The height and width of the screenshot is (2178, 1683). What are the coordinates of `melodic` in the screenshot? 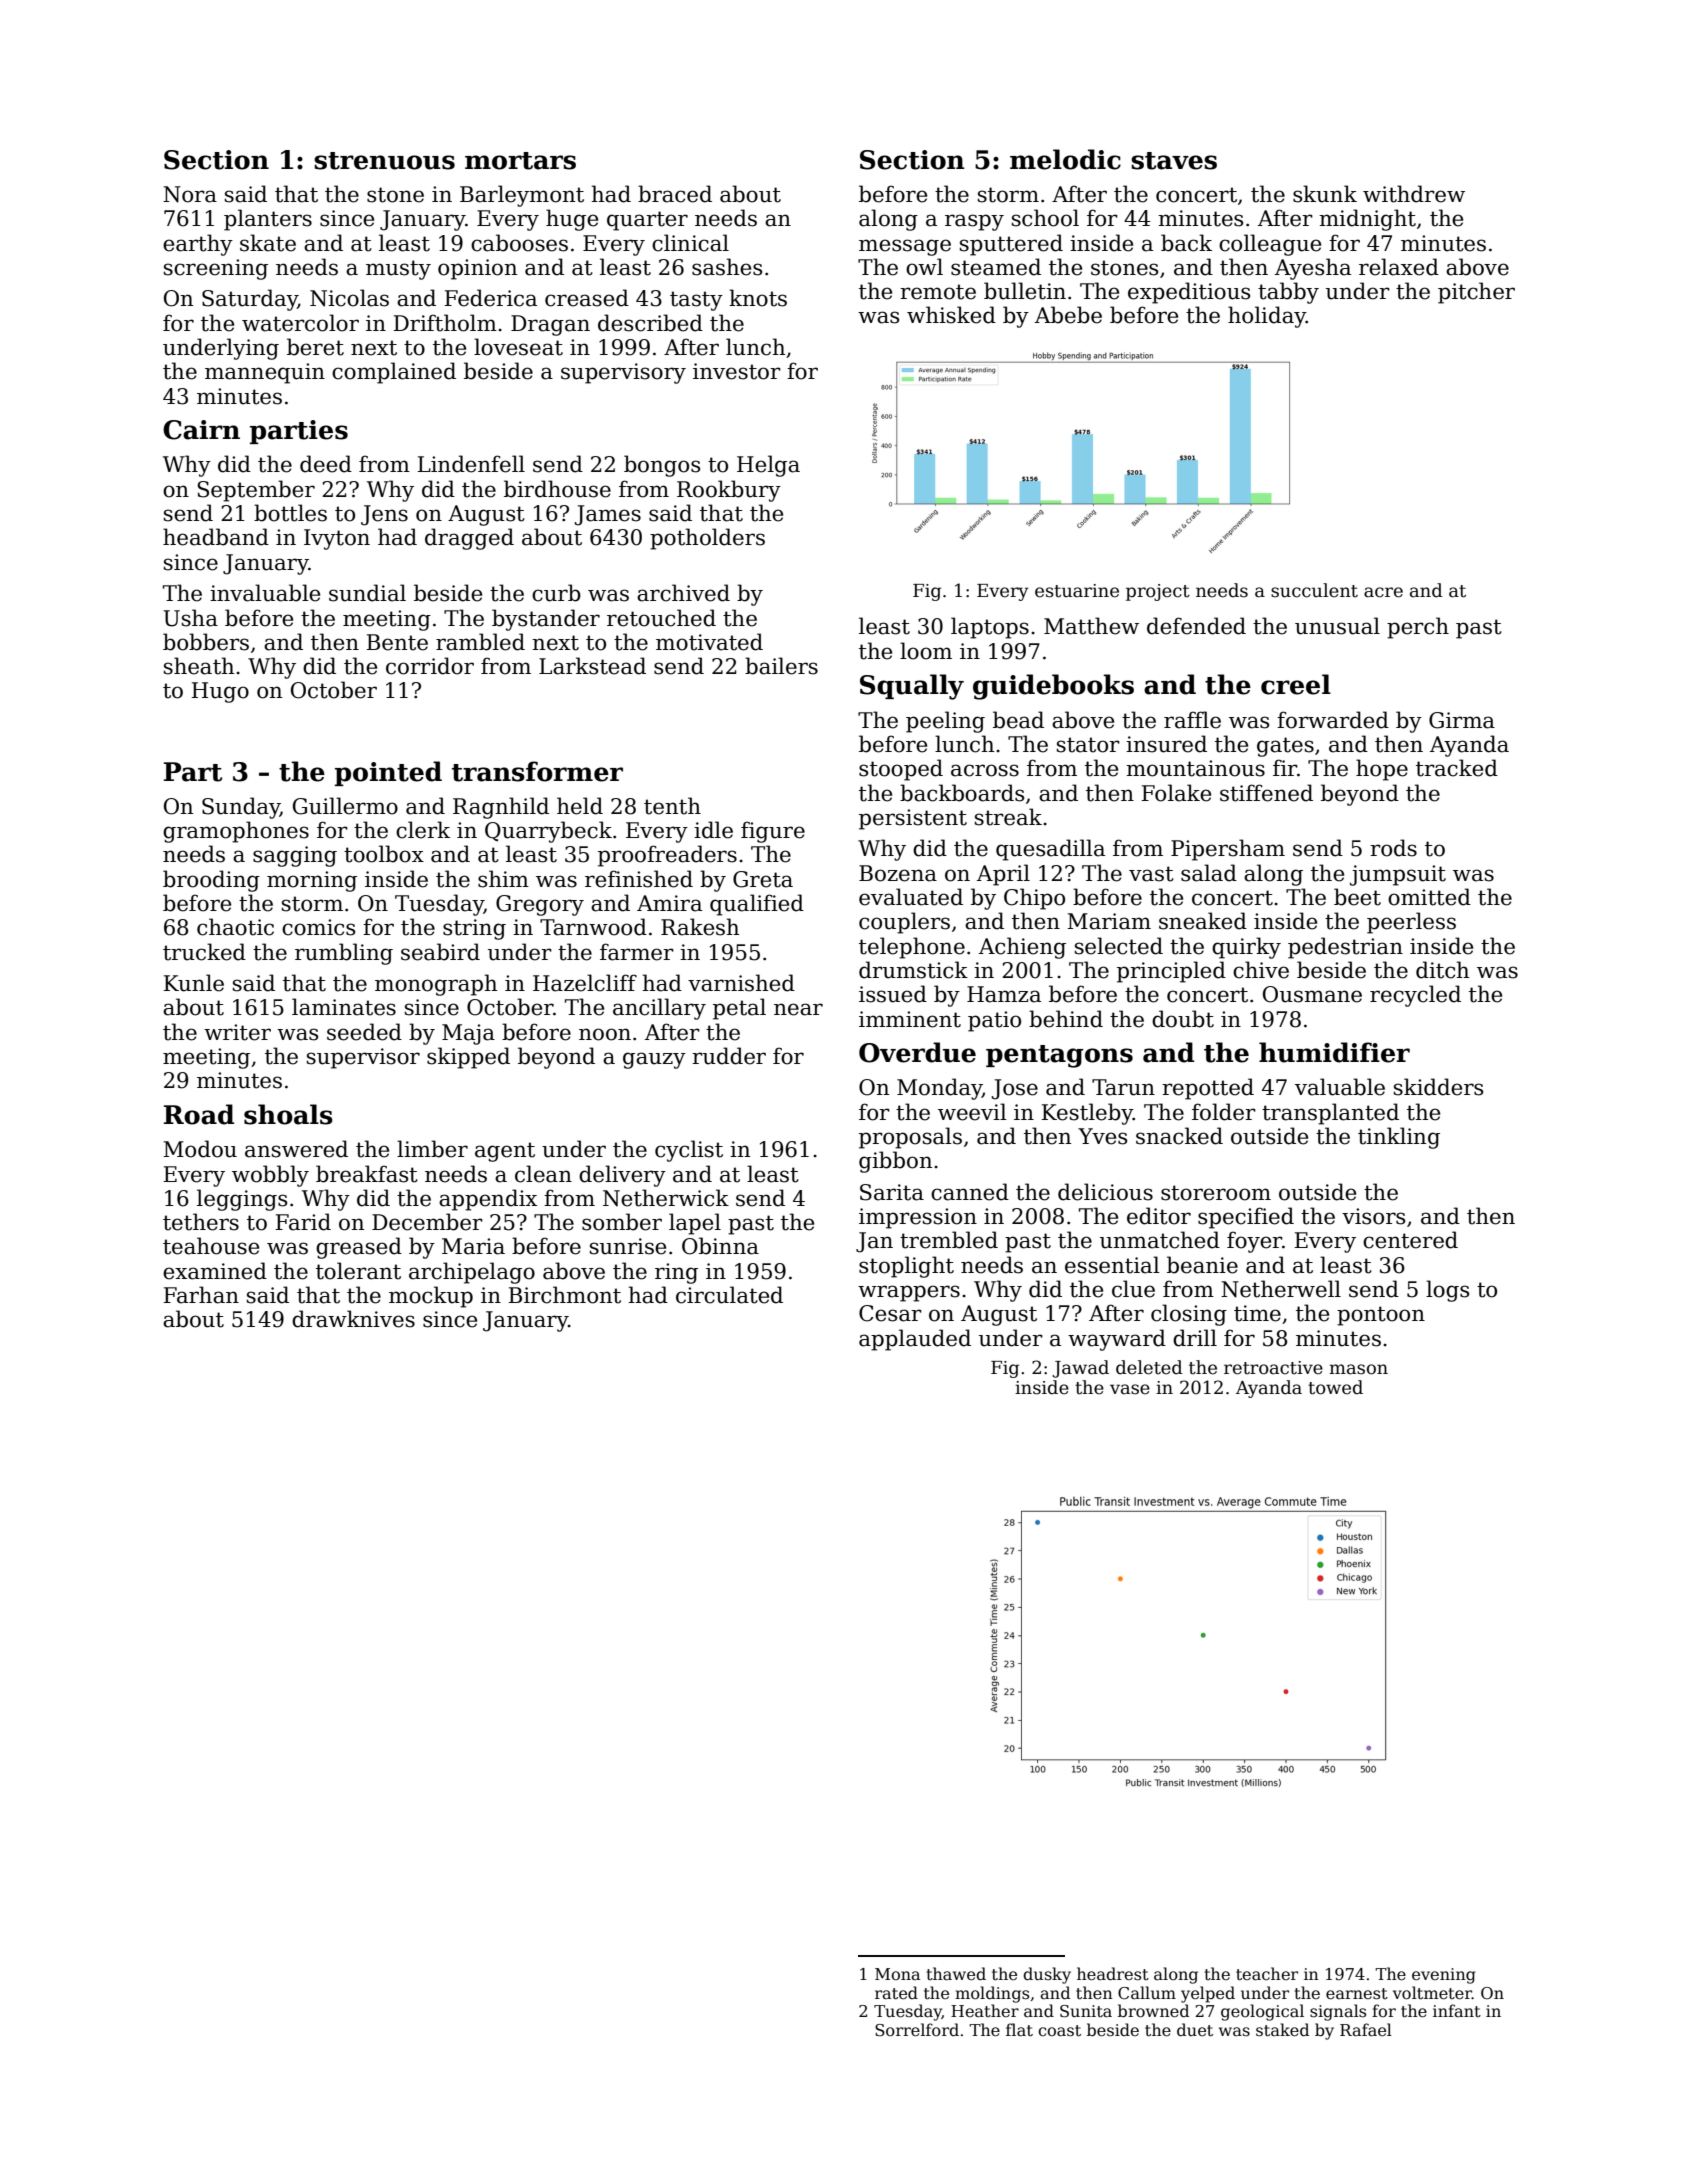 It's located at (1065, 159).
